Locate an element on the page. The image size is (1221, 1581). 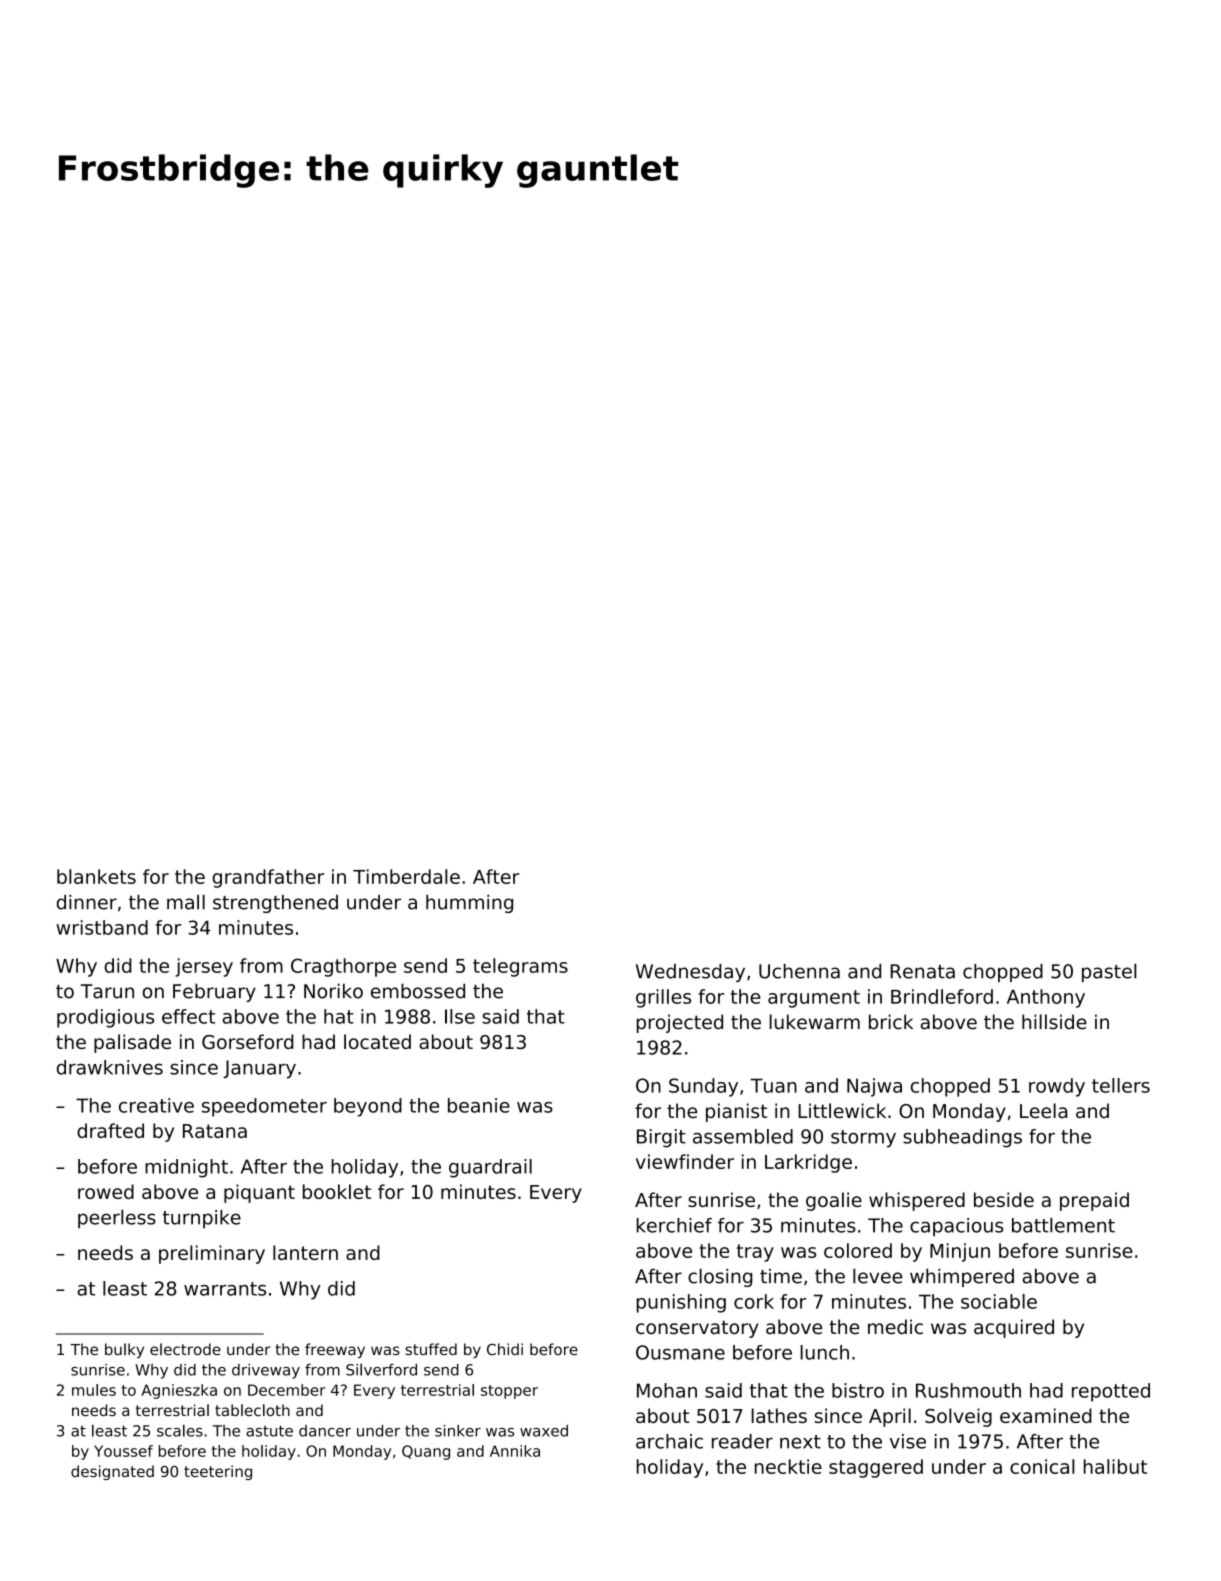
beanie is located at coordinates (479, 1105).
